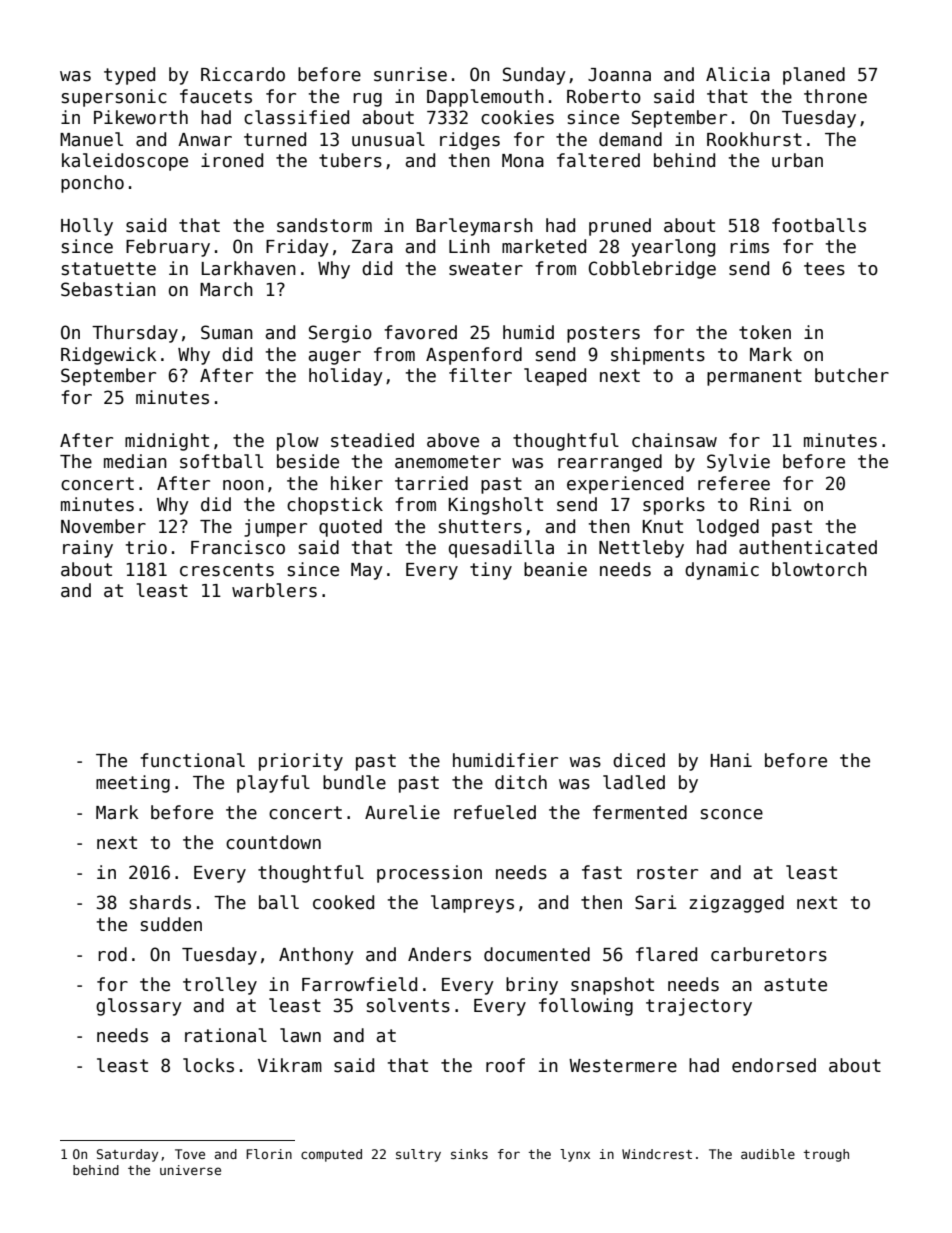  I want to click on rims, so click(749, 246).
